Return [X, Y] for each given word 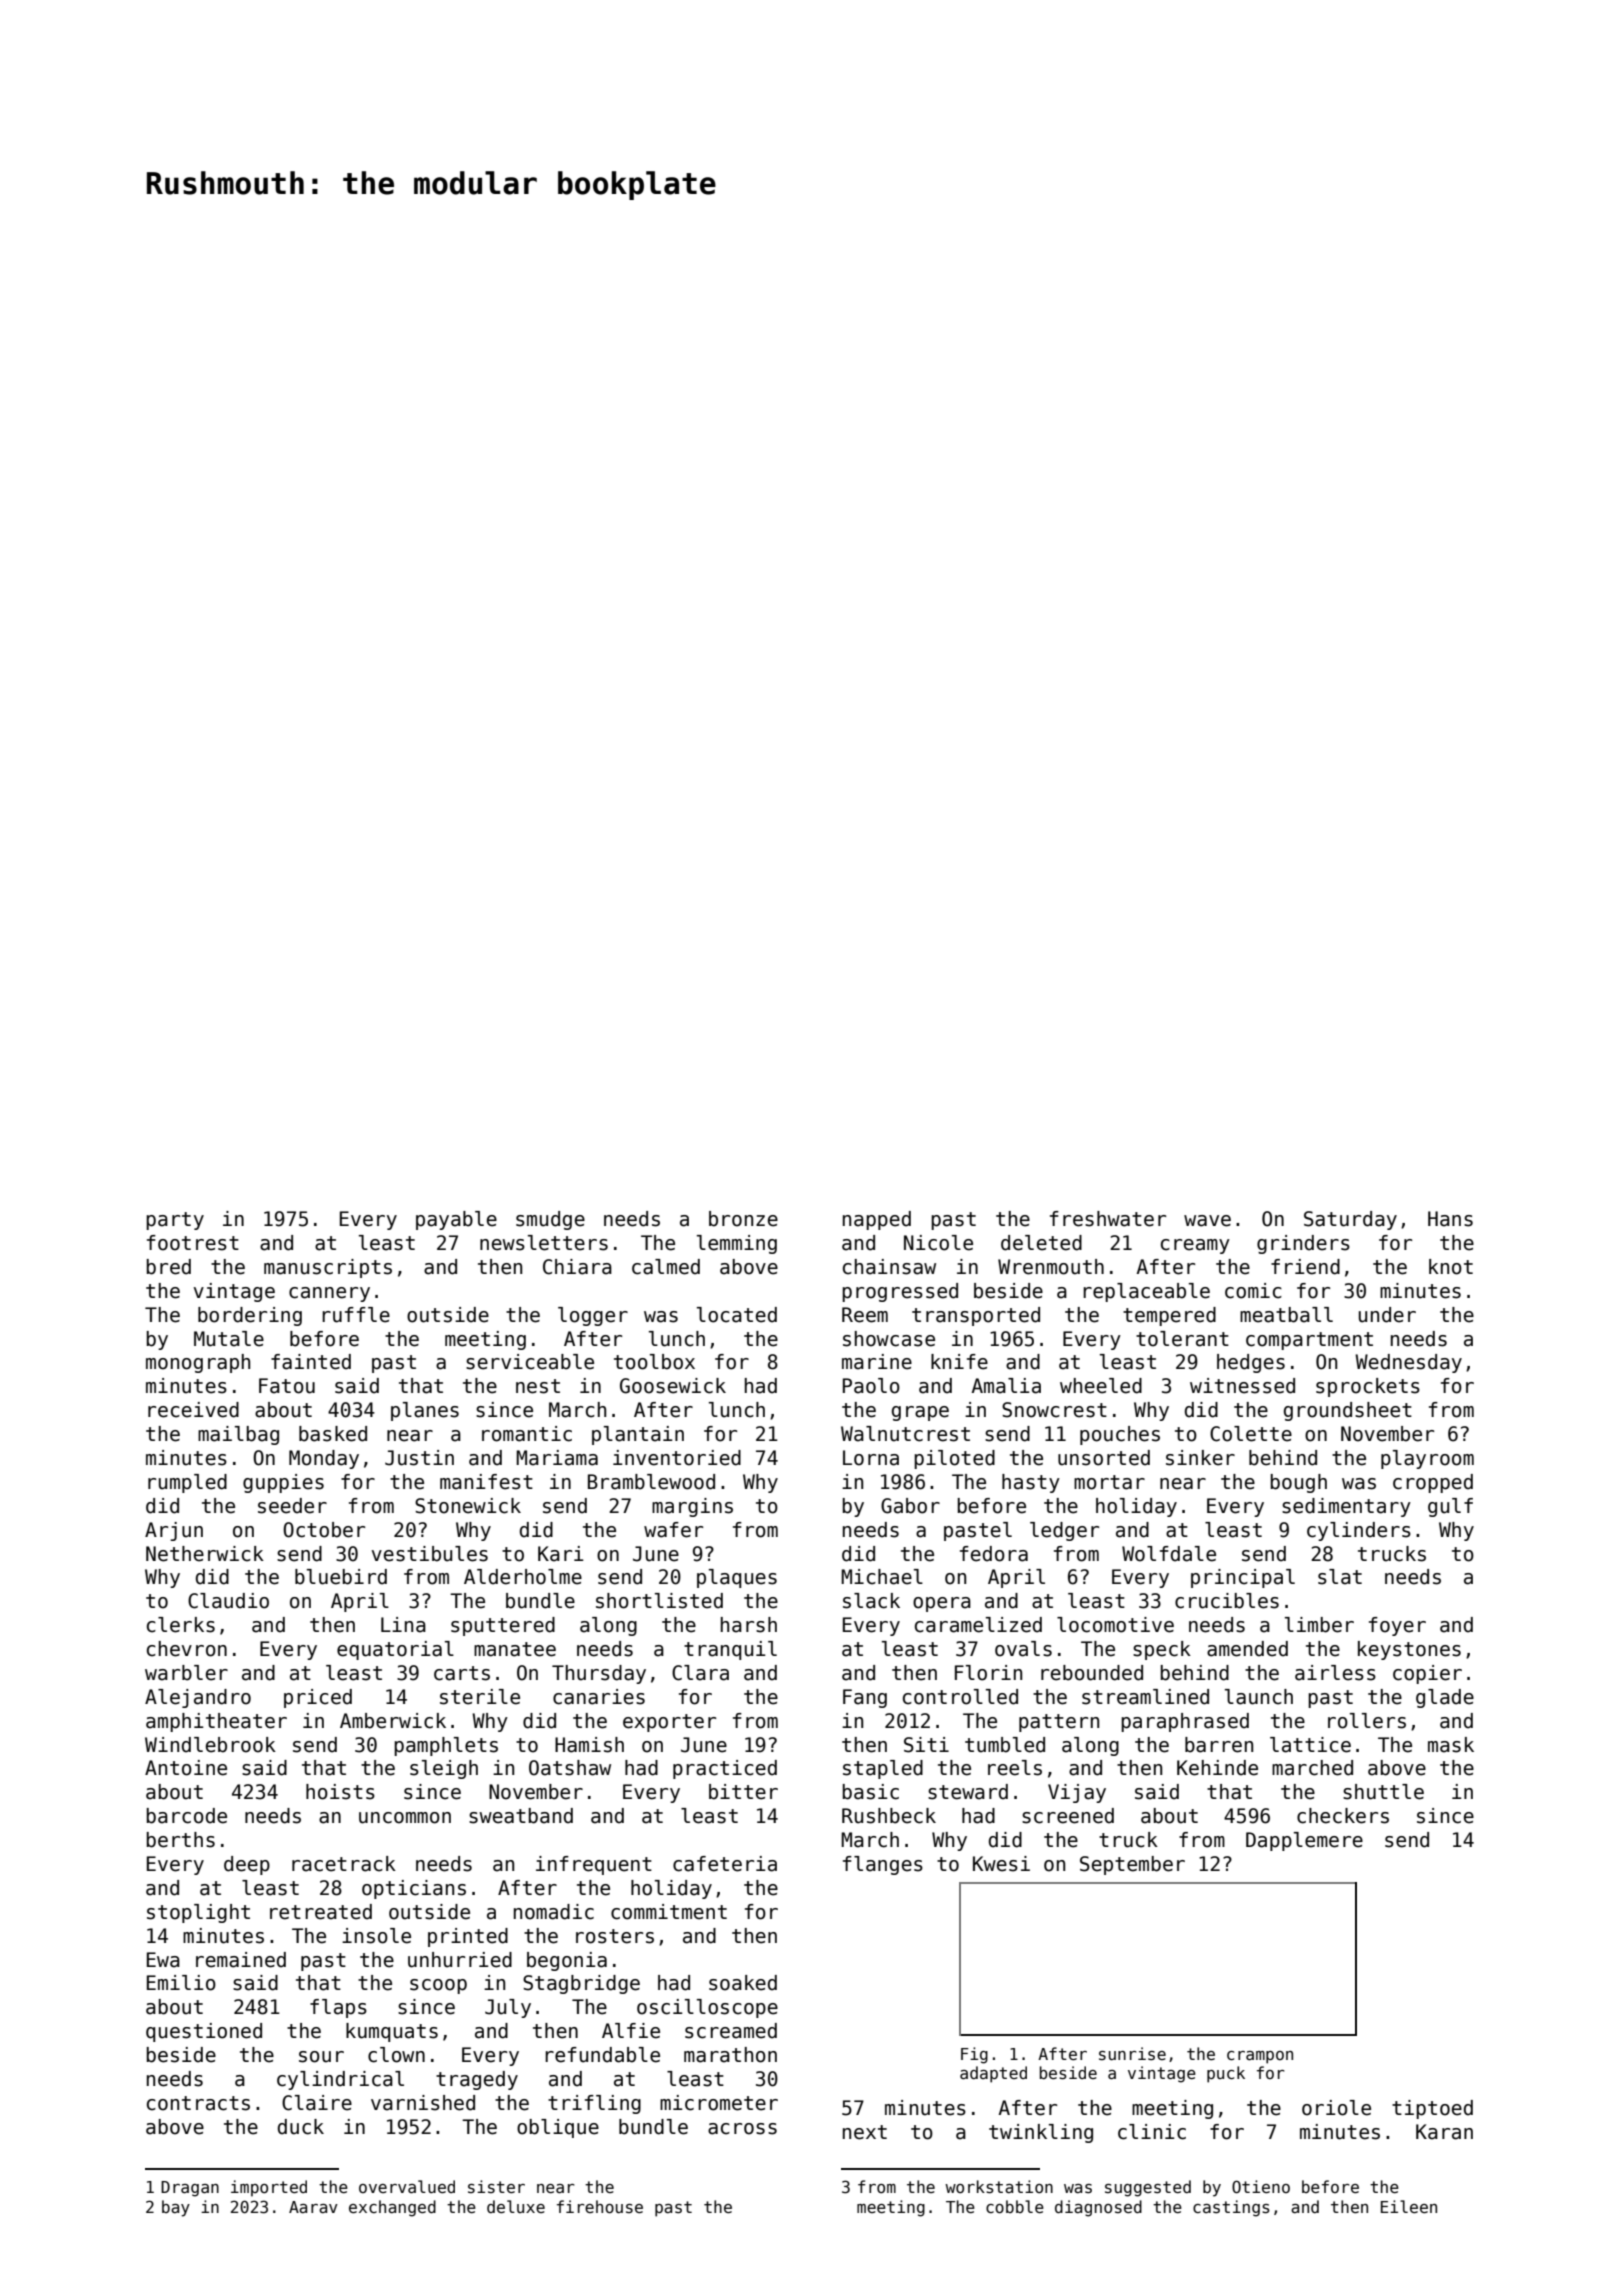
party [175, 1221]
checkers [1343, 1816]
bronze [743, 1219]
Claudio [228, 1601]
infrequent [594, 1865]
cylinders [1359, 1531]
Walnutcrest [905, 1434]
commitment [669, 1912]
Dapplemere [1304, 1841]
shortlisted [659, 1601]
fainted [311, 1362]
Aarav [313, 2207]
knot [1451, 1267]
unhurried [460, 1960]
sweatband [521, 1816]
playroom [1427, 1459]
